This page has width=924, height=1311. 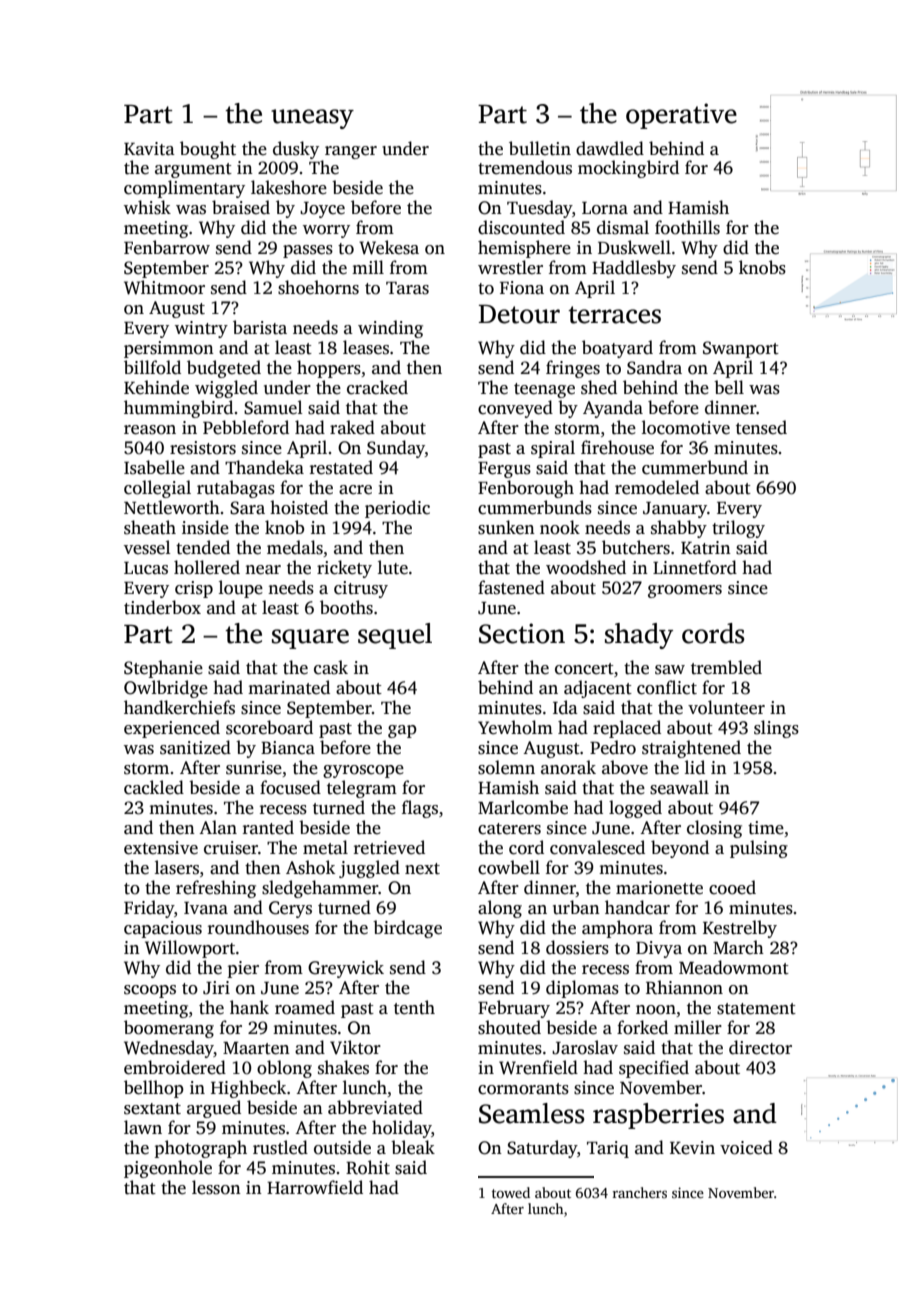 What do you see at coordinates (714, 829) in the page?
I see `closing` at bounding box center [714, 829].
